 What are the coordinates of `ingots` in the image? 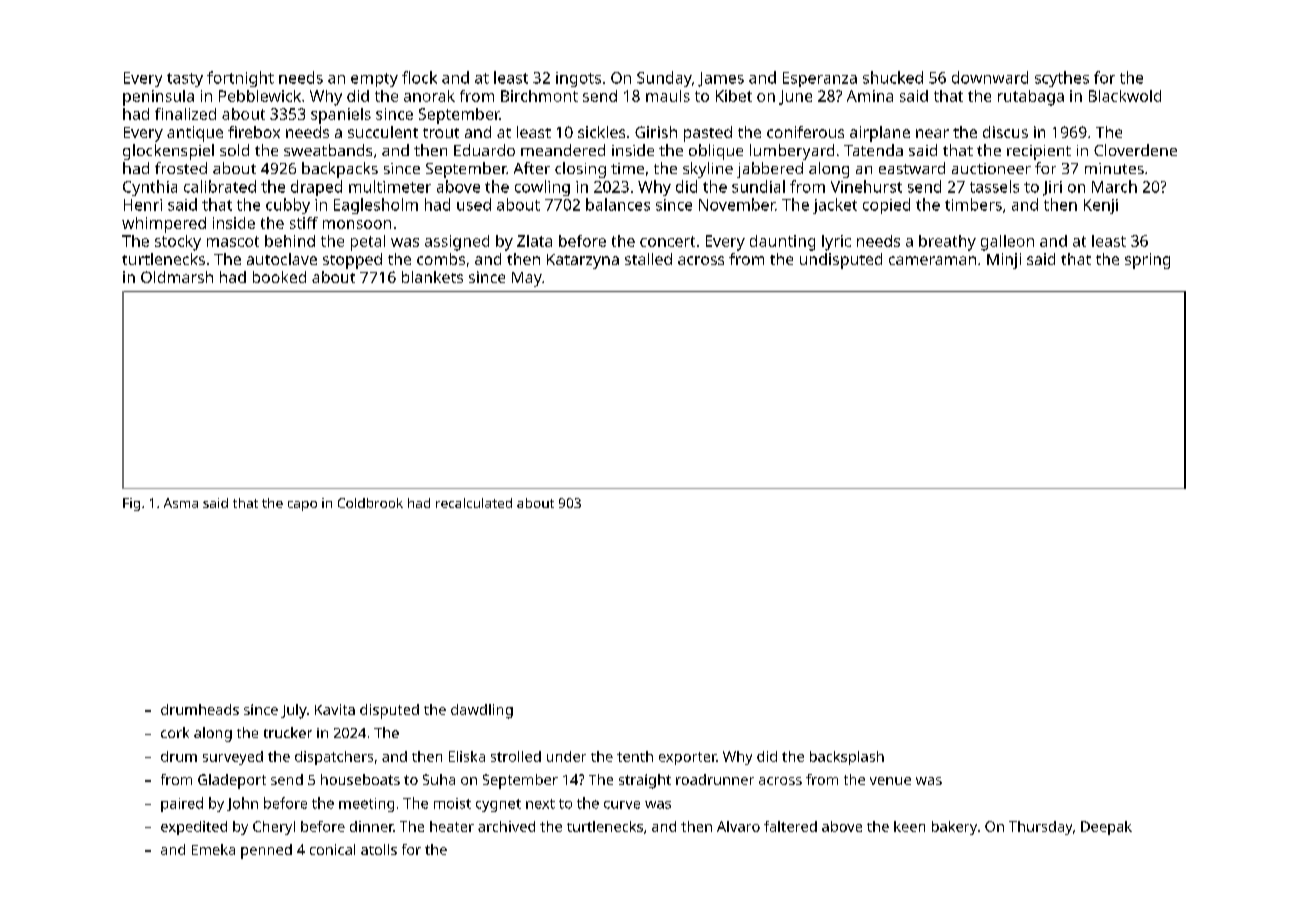 It's located at (578, 79).
